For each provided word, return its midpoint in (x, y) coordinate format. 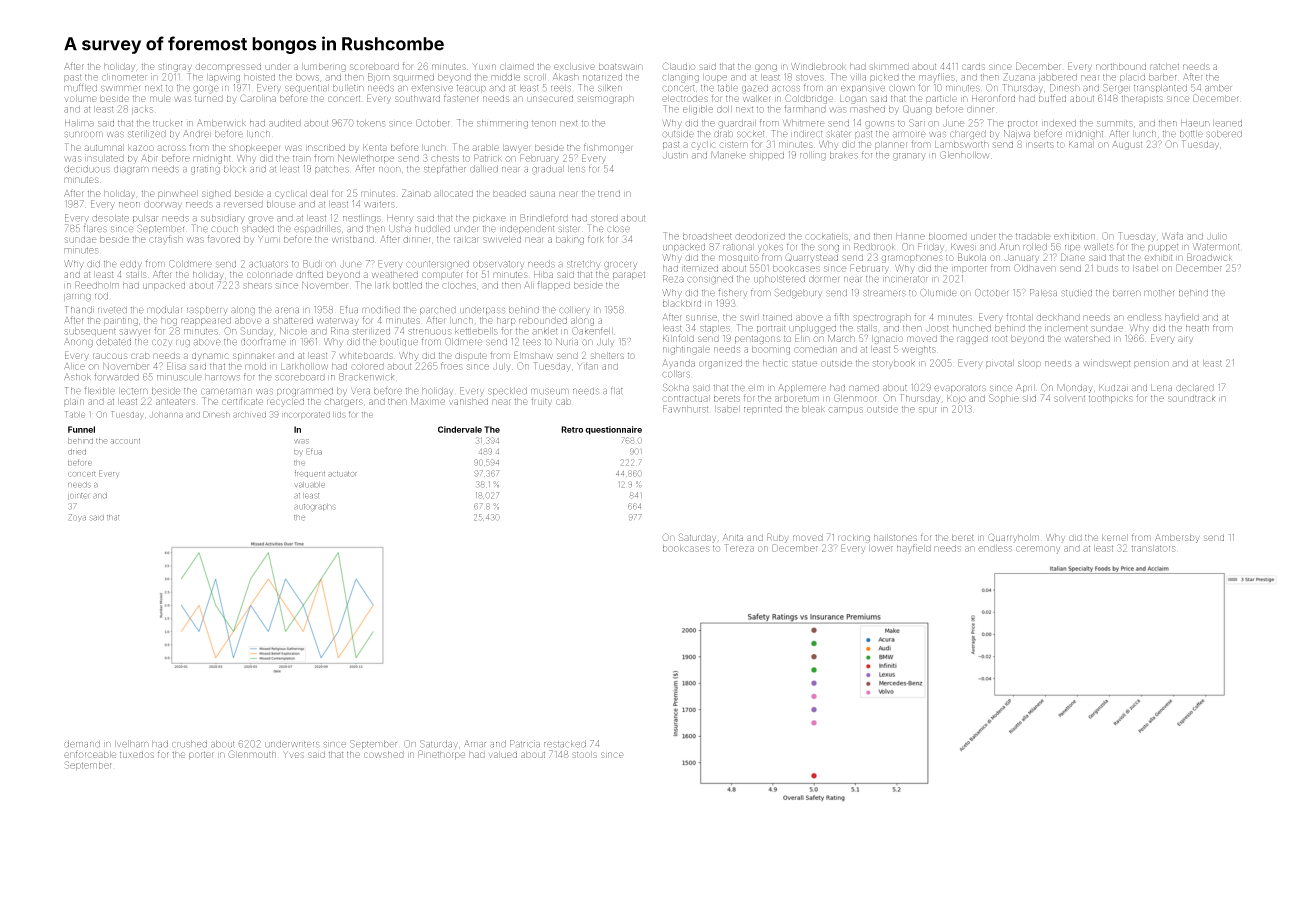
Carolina (258, 98)
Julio (1217, 236)
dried (77, 452)
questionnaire (613, 430)
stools (584, 754)
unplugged (812, 329)
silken (610, 88)
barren (1127, 293)
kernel (1115, 537)
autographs (315, 508)
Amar (475, 744)
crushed (189, 744)
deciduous (87, 169)
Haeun (1195, 123)
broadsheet (707, 236)
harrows (222, 377)
